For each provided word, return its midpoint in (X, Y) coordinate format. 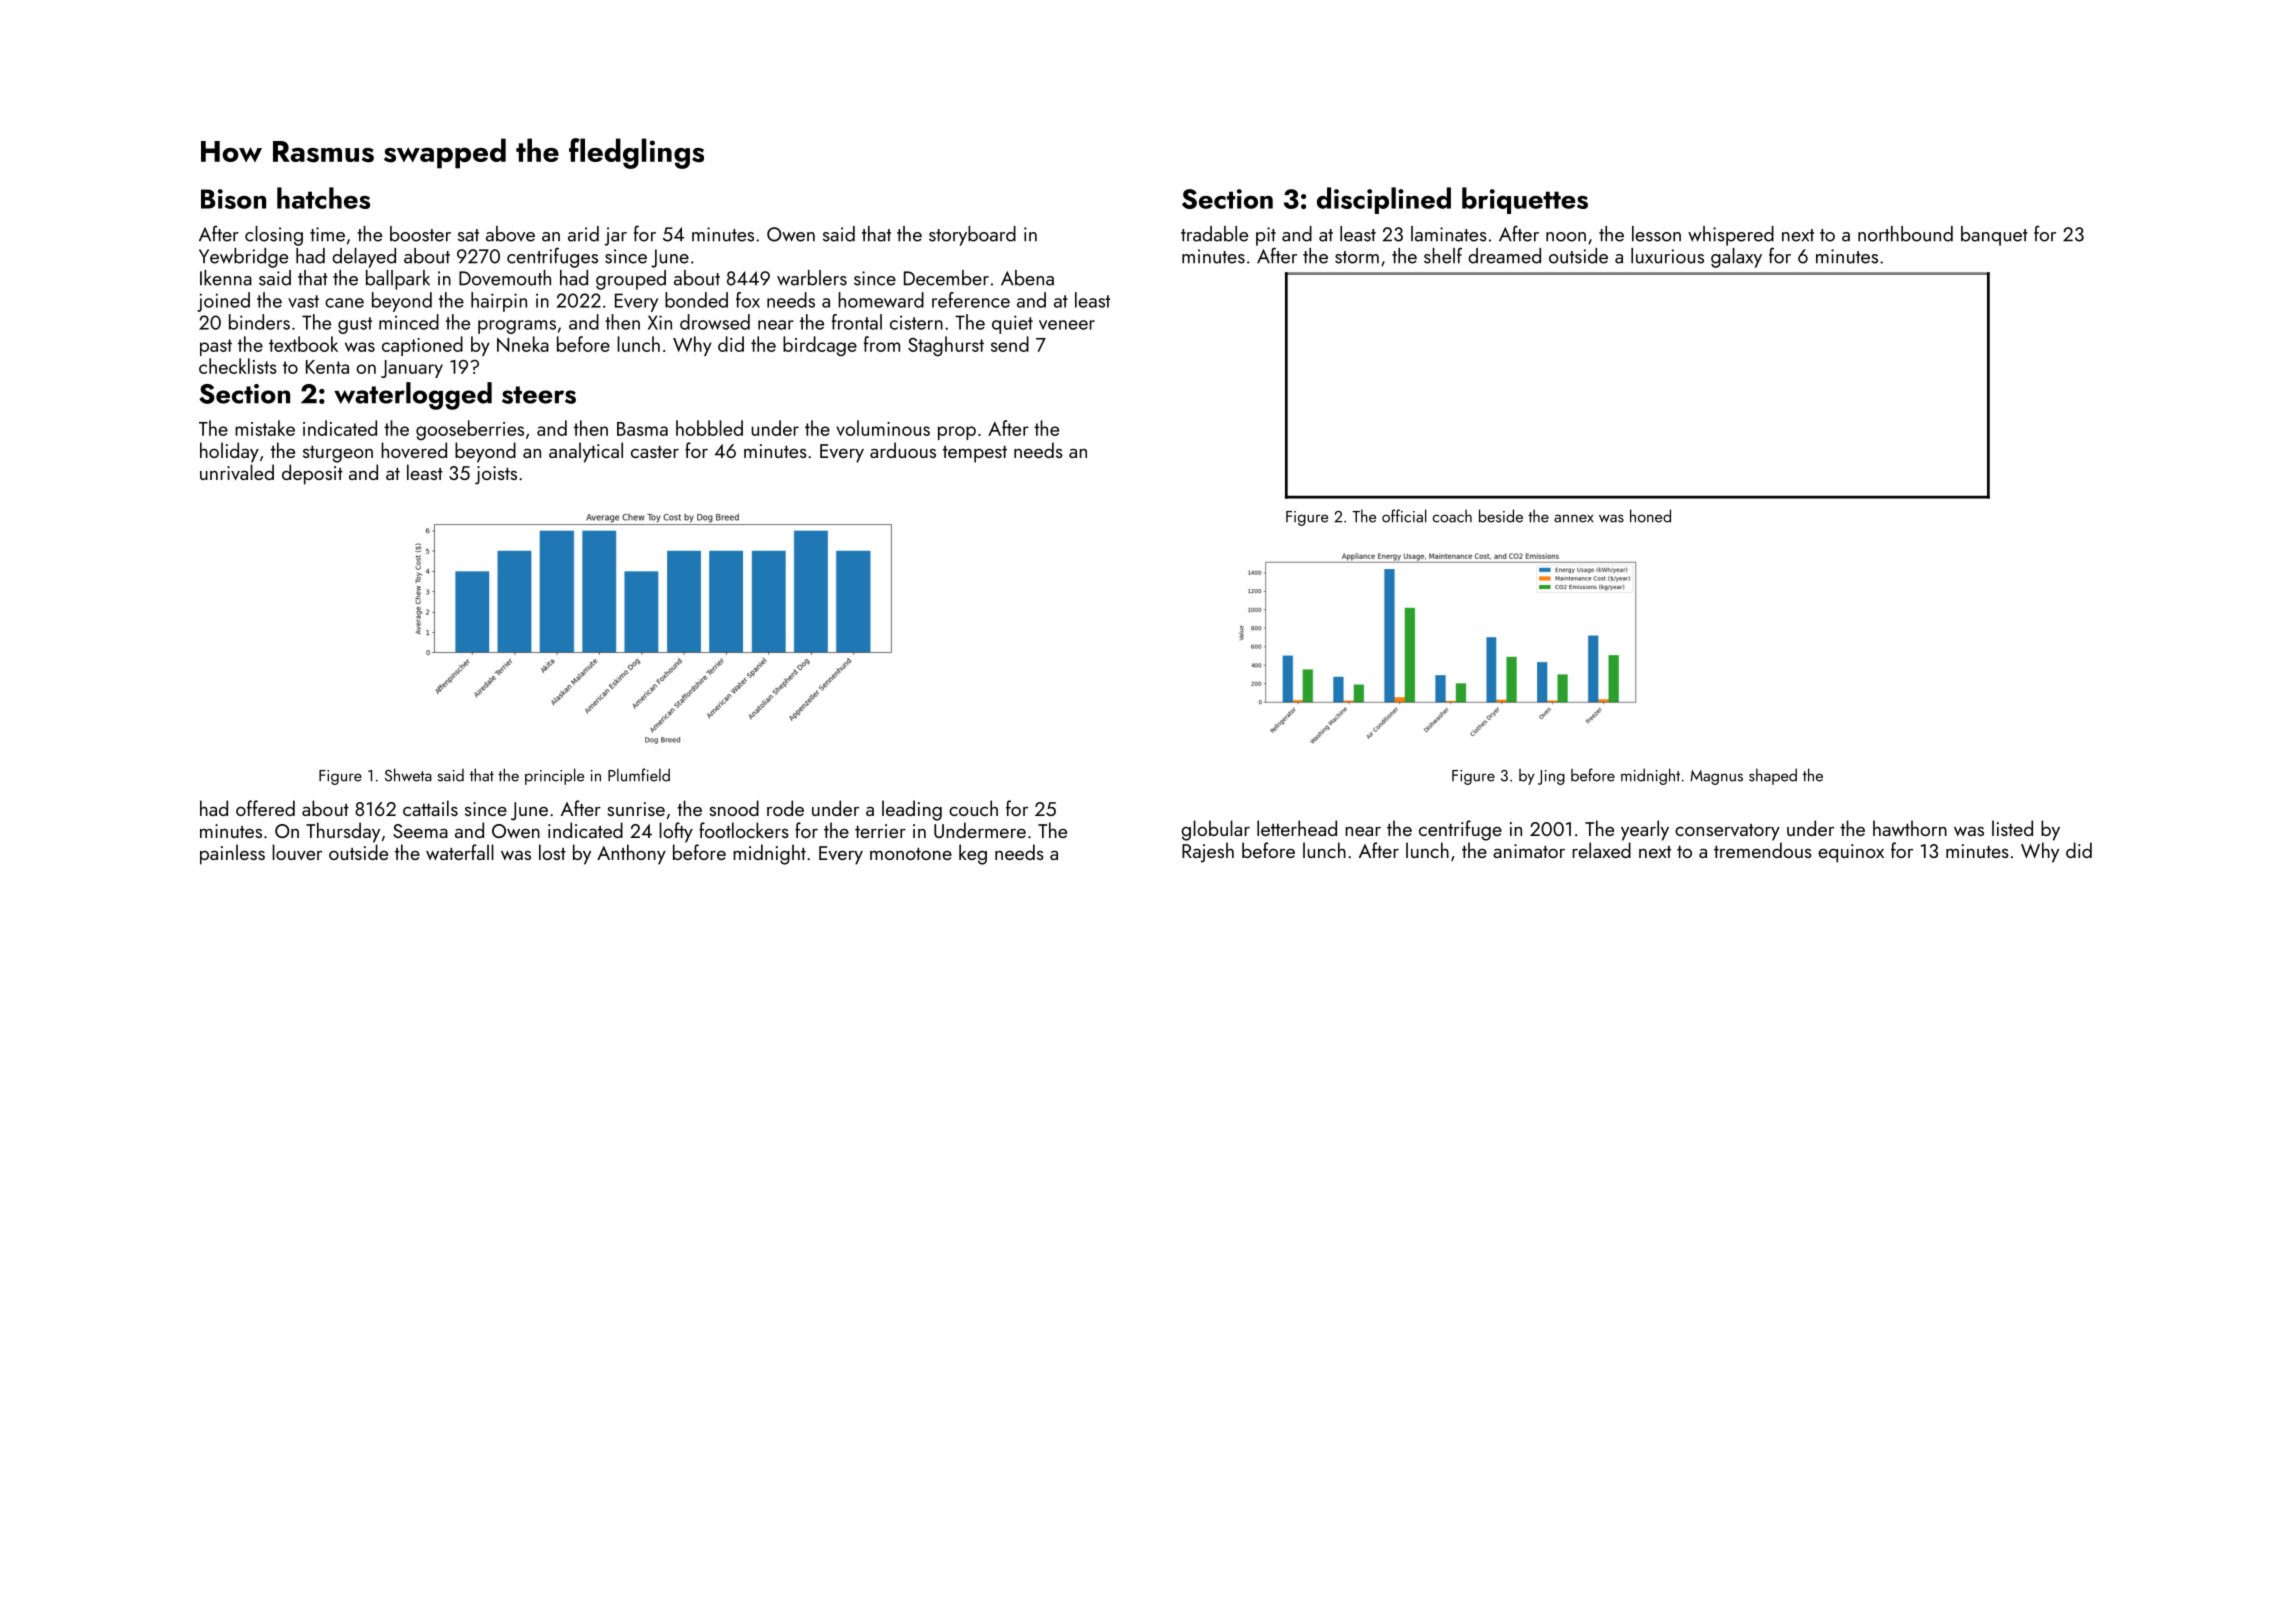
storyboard (972, 236)
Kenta (327, 367)
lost (552, 852)
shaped (1773, 776)
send (1010, 344)
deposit (312, 474)
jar (616, 236)
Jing (1551, 777)
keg (973, 854)
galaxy (1736, 258)
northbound (1905, 234)
